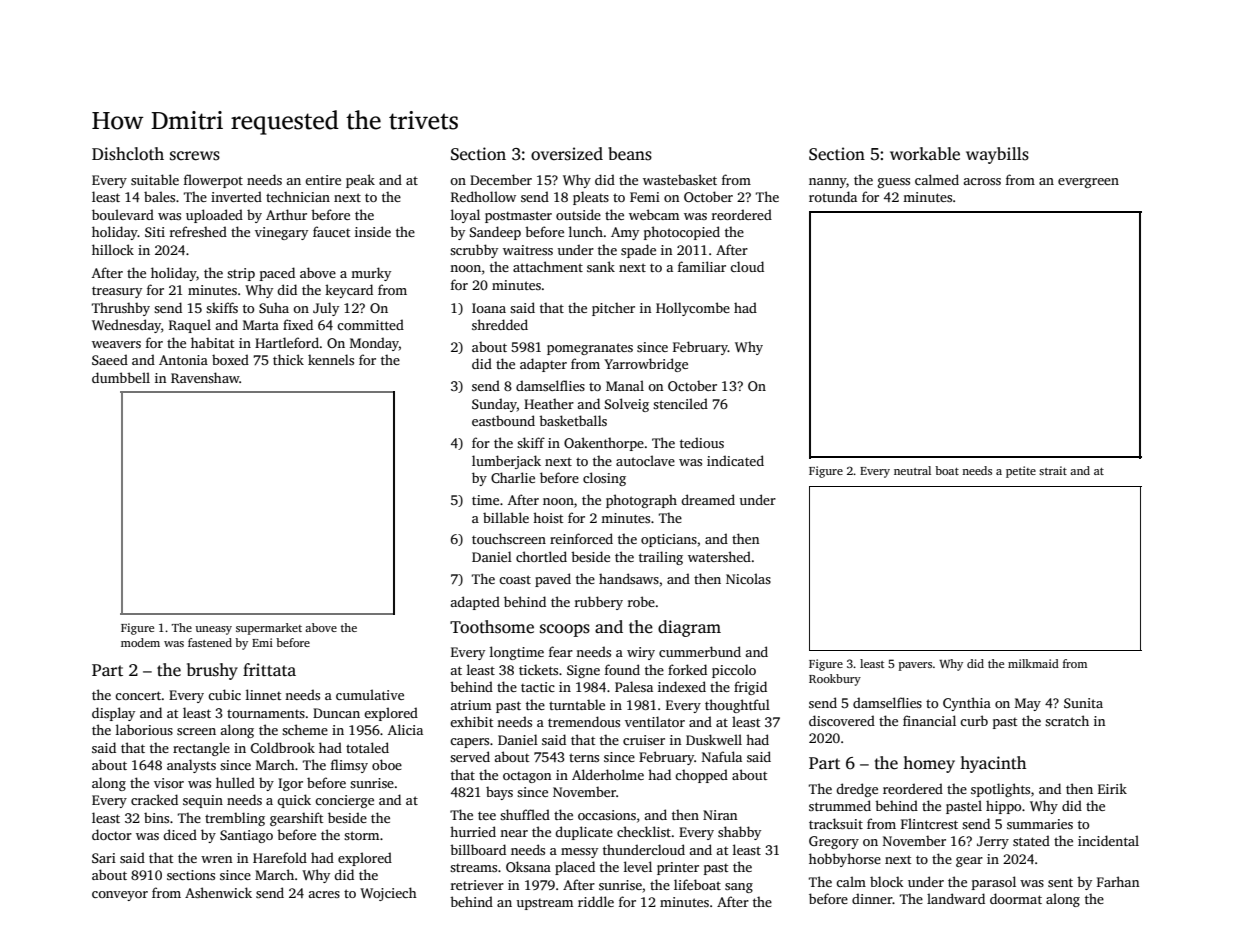  What do you see at coordinates (218, 892) in the screenshot?
I see `Ashenwick` at bounding box center [218, 892].
